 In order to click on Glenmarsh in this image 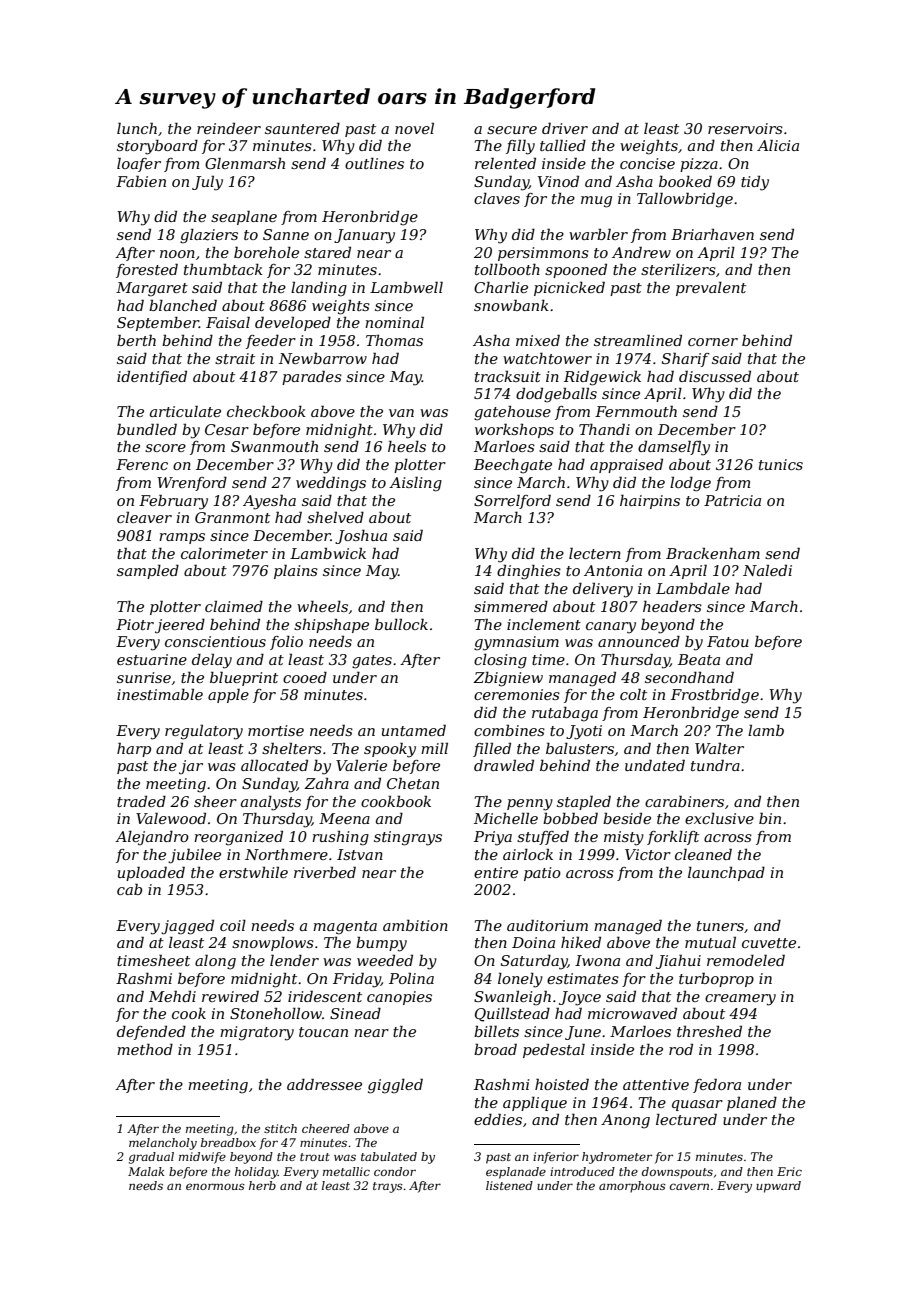, I will do `click(245, 163)`.
